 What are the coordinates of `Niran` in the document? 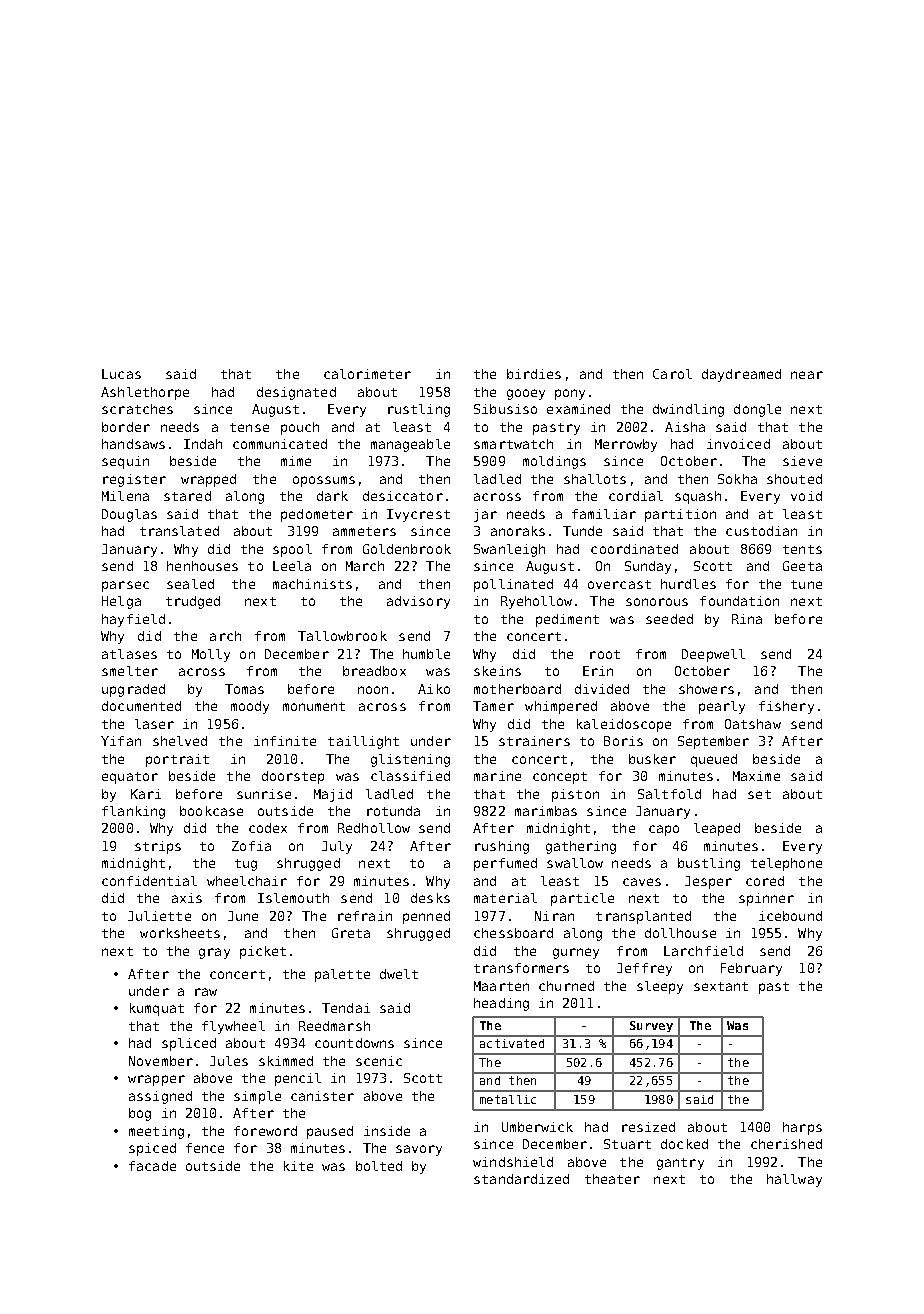 It's located at (554, 916).
